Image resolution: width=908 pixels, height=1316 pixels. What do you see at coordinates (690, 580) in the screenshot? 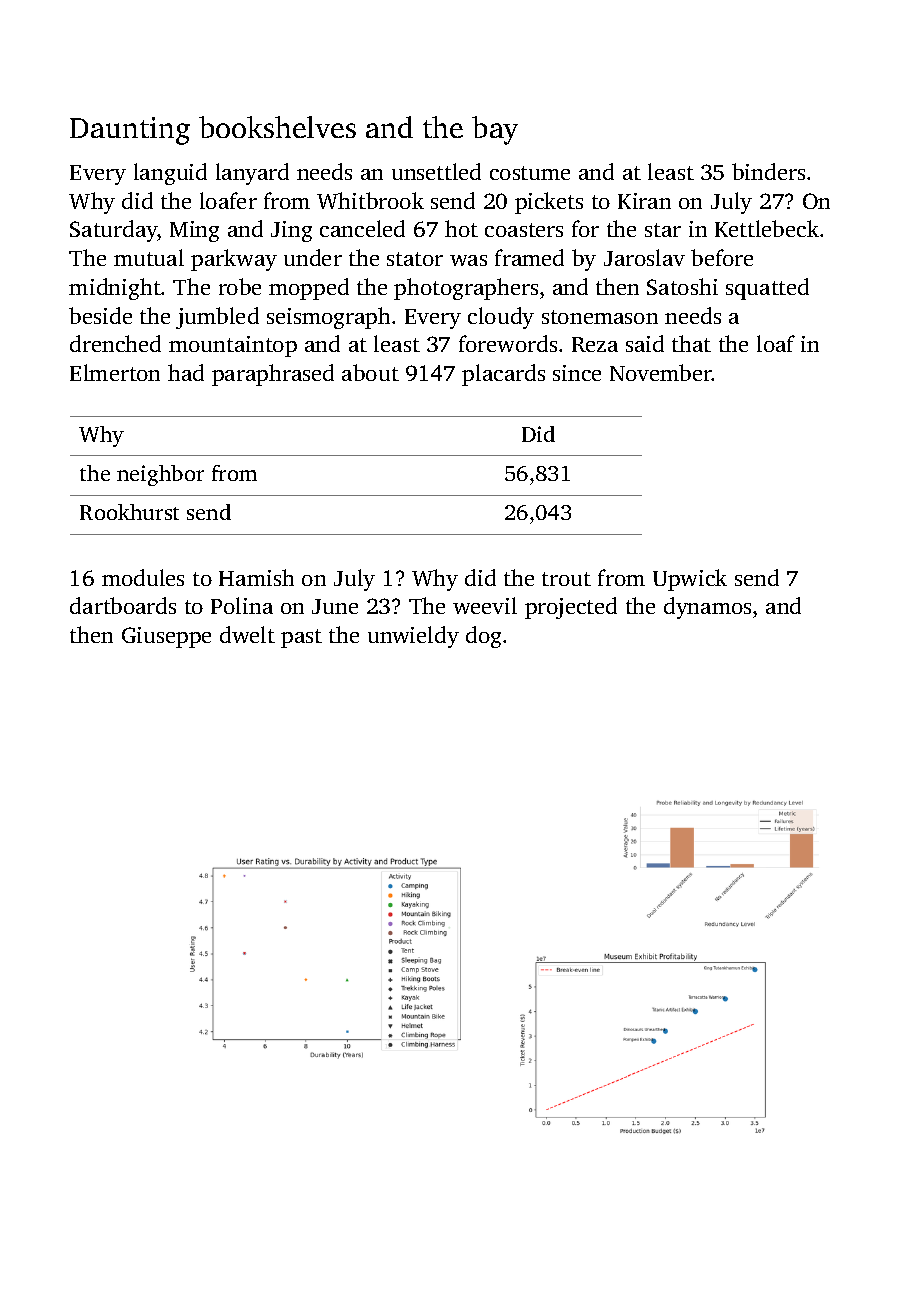
I see `Upwick` at bounding box center [690, 580].
